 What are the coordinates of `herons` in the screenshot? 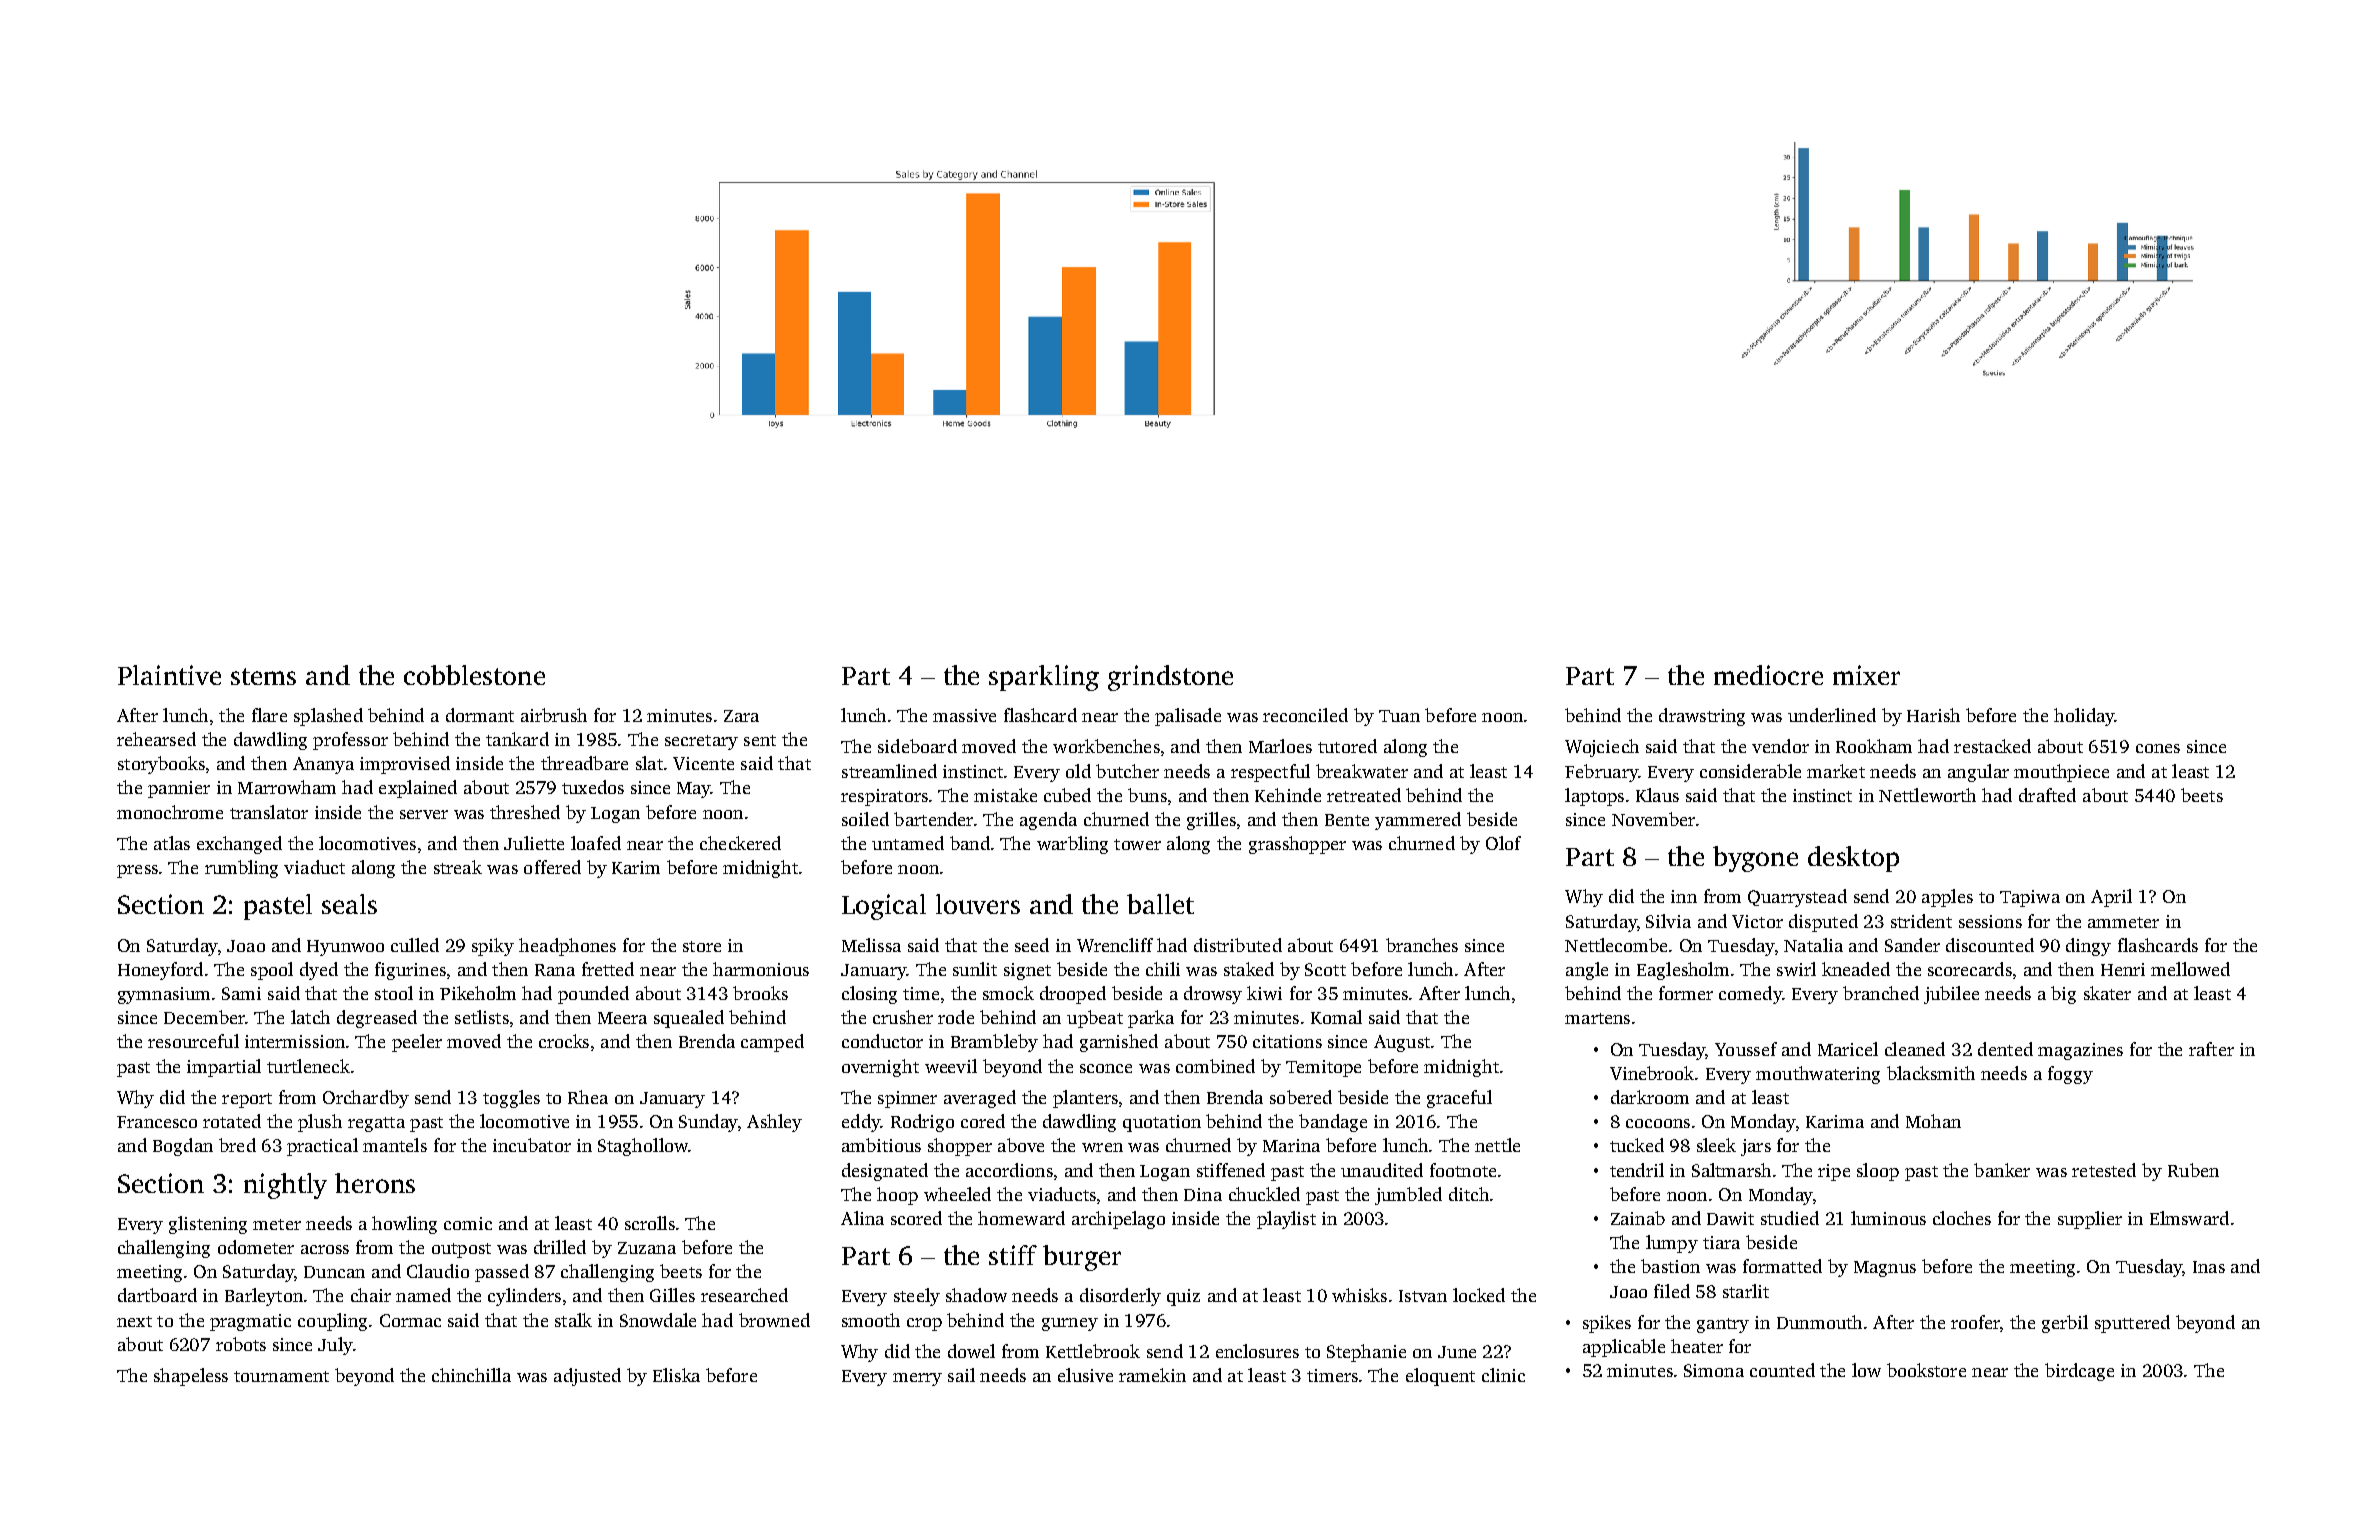 It's located at (375, 1183).
